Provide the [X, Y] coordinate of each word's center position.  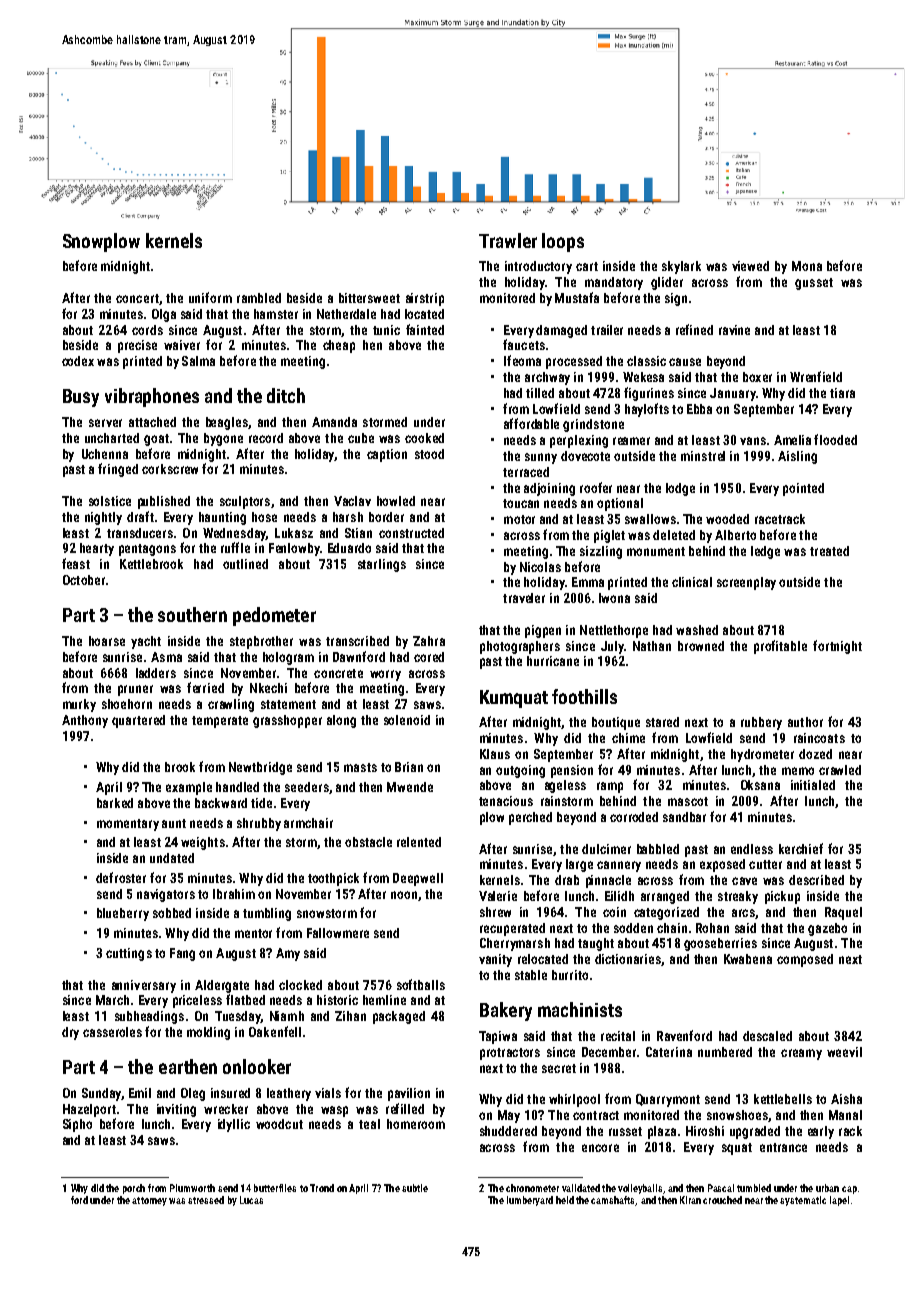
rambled [259, 298]
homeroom [416, 1124]
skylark [681, 267]
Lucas [251, 1200]
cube [361, 438]
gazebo [827, 929]
